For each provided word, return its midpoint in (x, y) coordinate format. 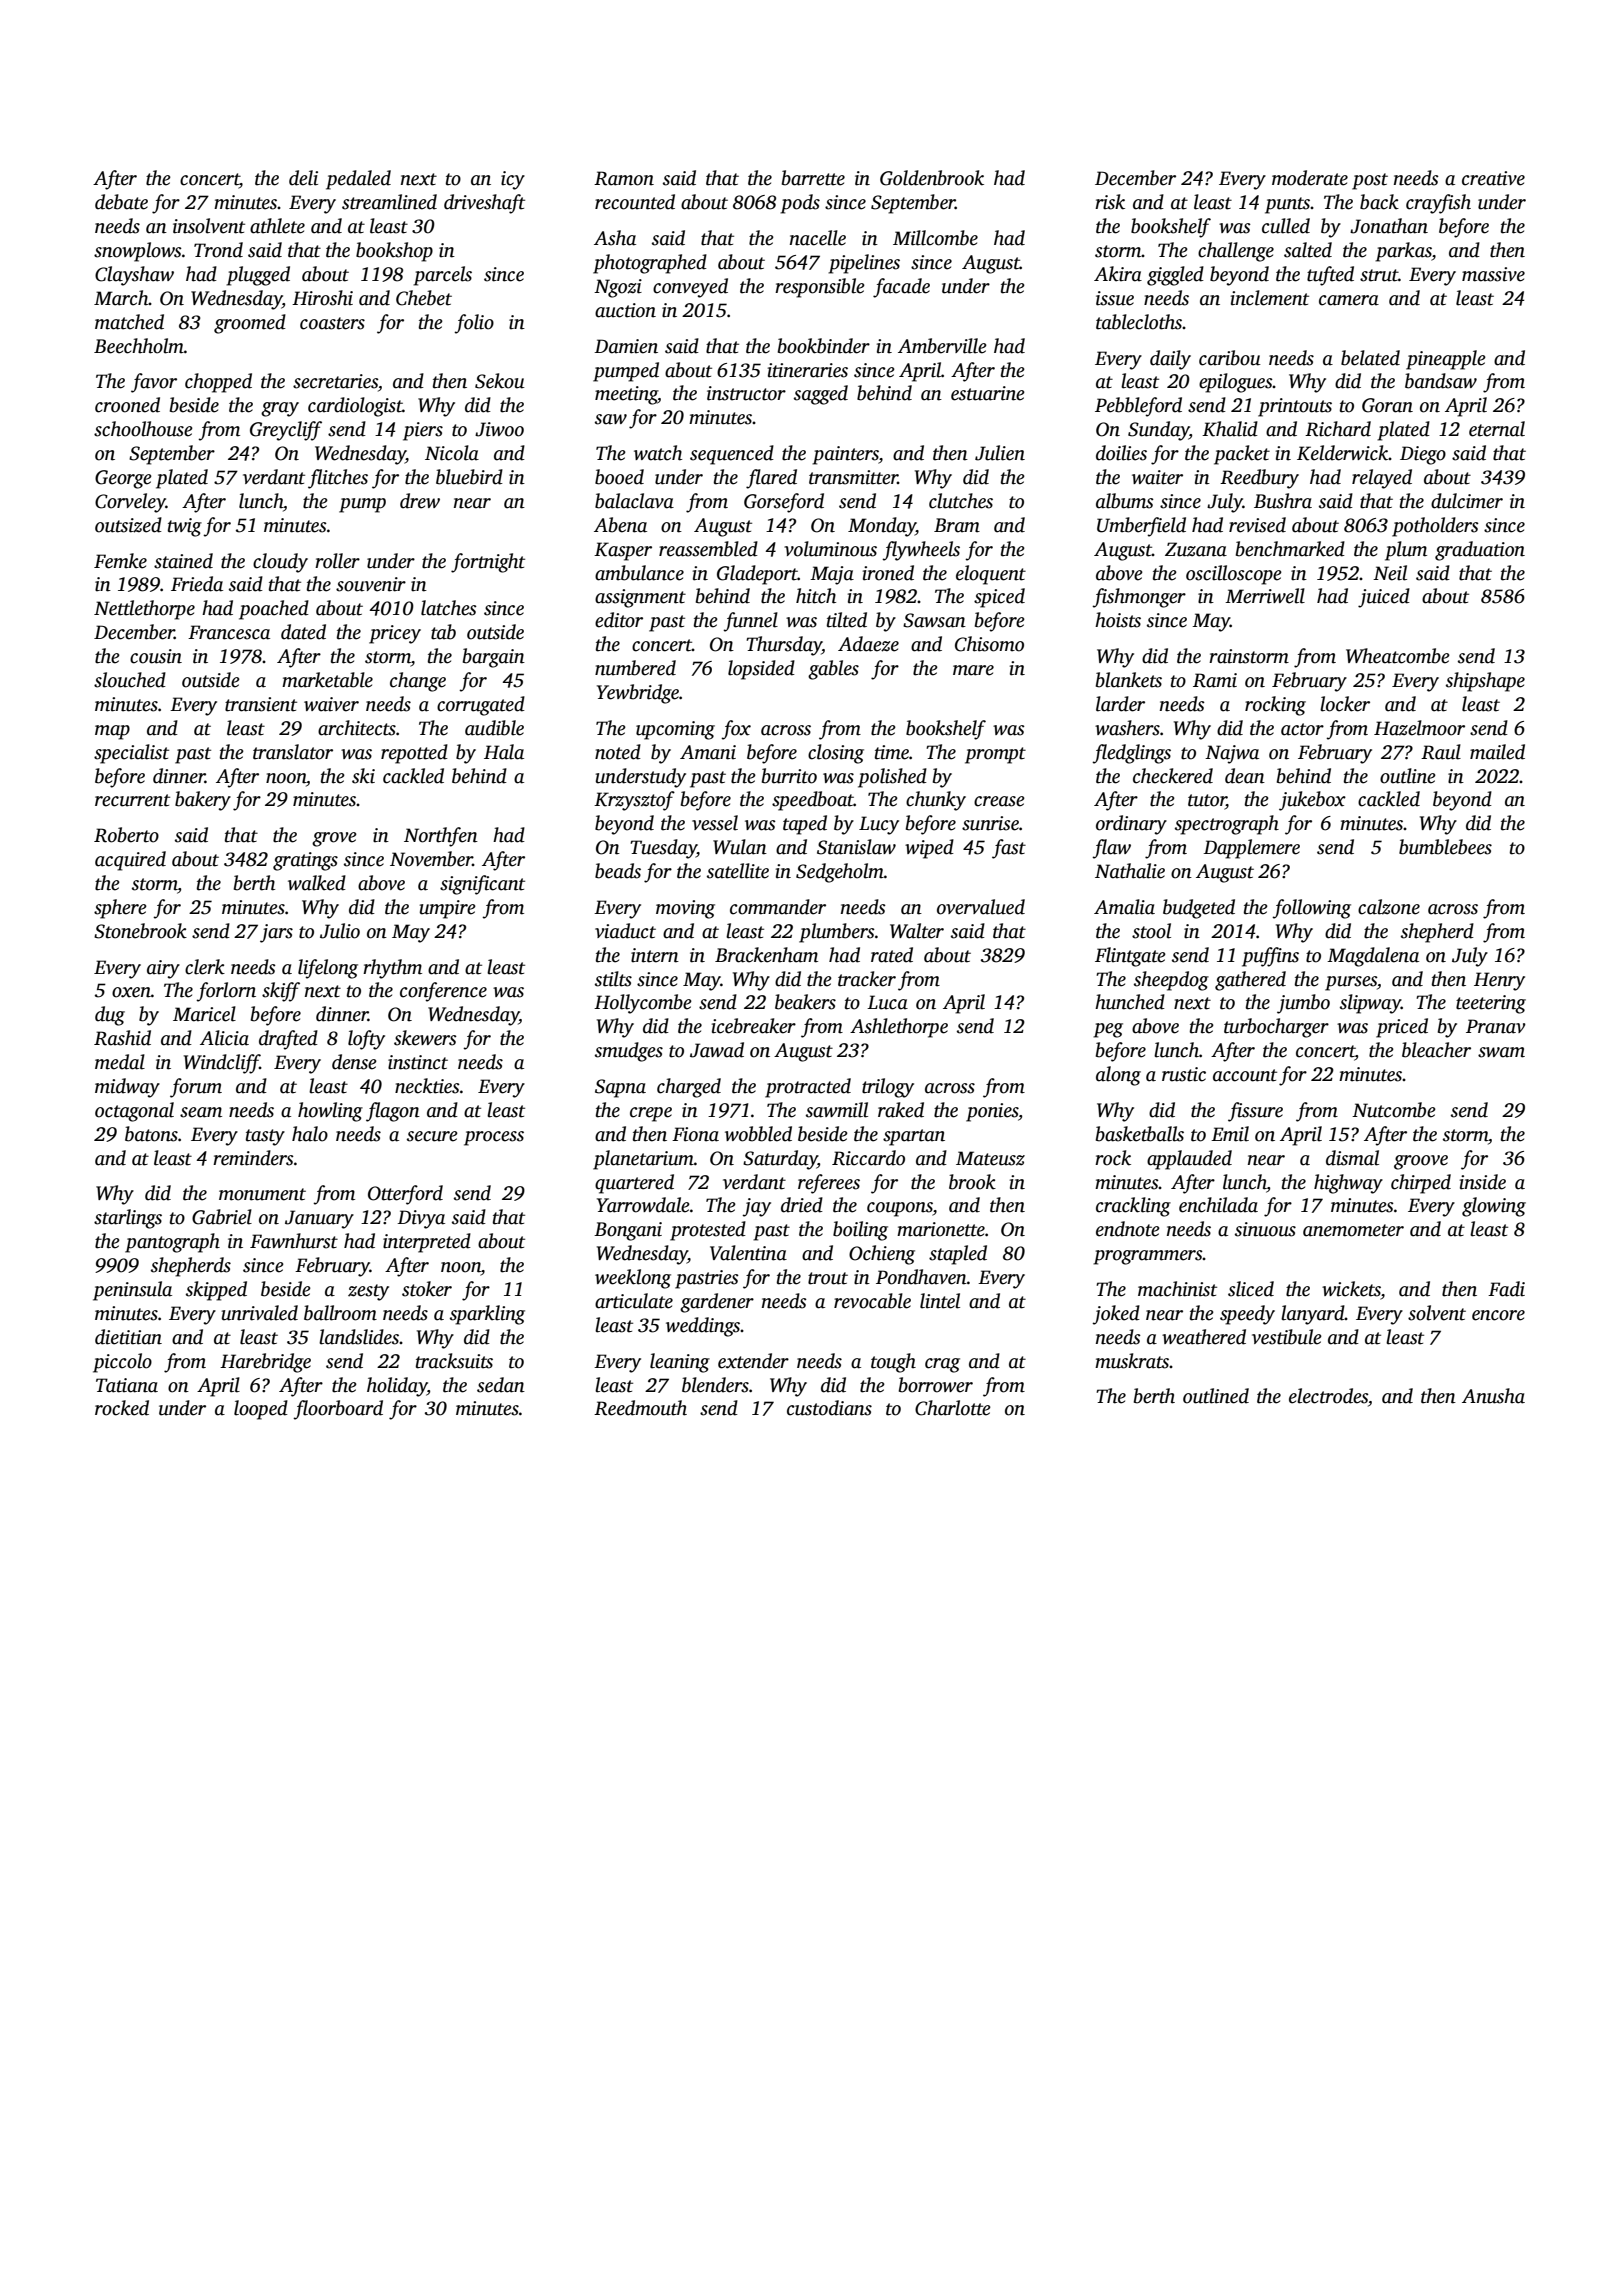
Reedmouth (640, 1408)
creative (1493, 178)
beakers (805, 1002)
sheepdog (1171, 981)
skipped (216, 1291)
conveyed (690, 288)
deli (303, 178)
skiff (281, 992)
